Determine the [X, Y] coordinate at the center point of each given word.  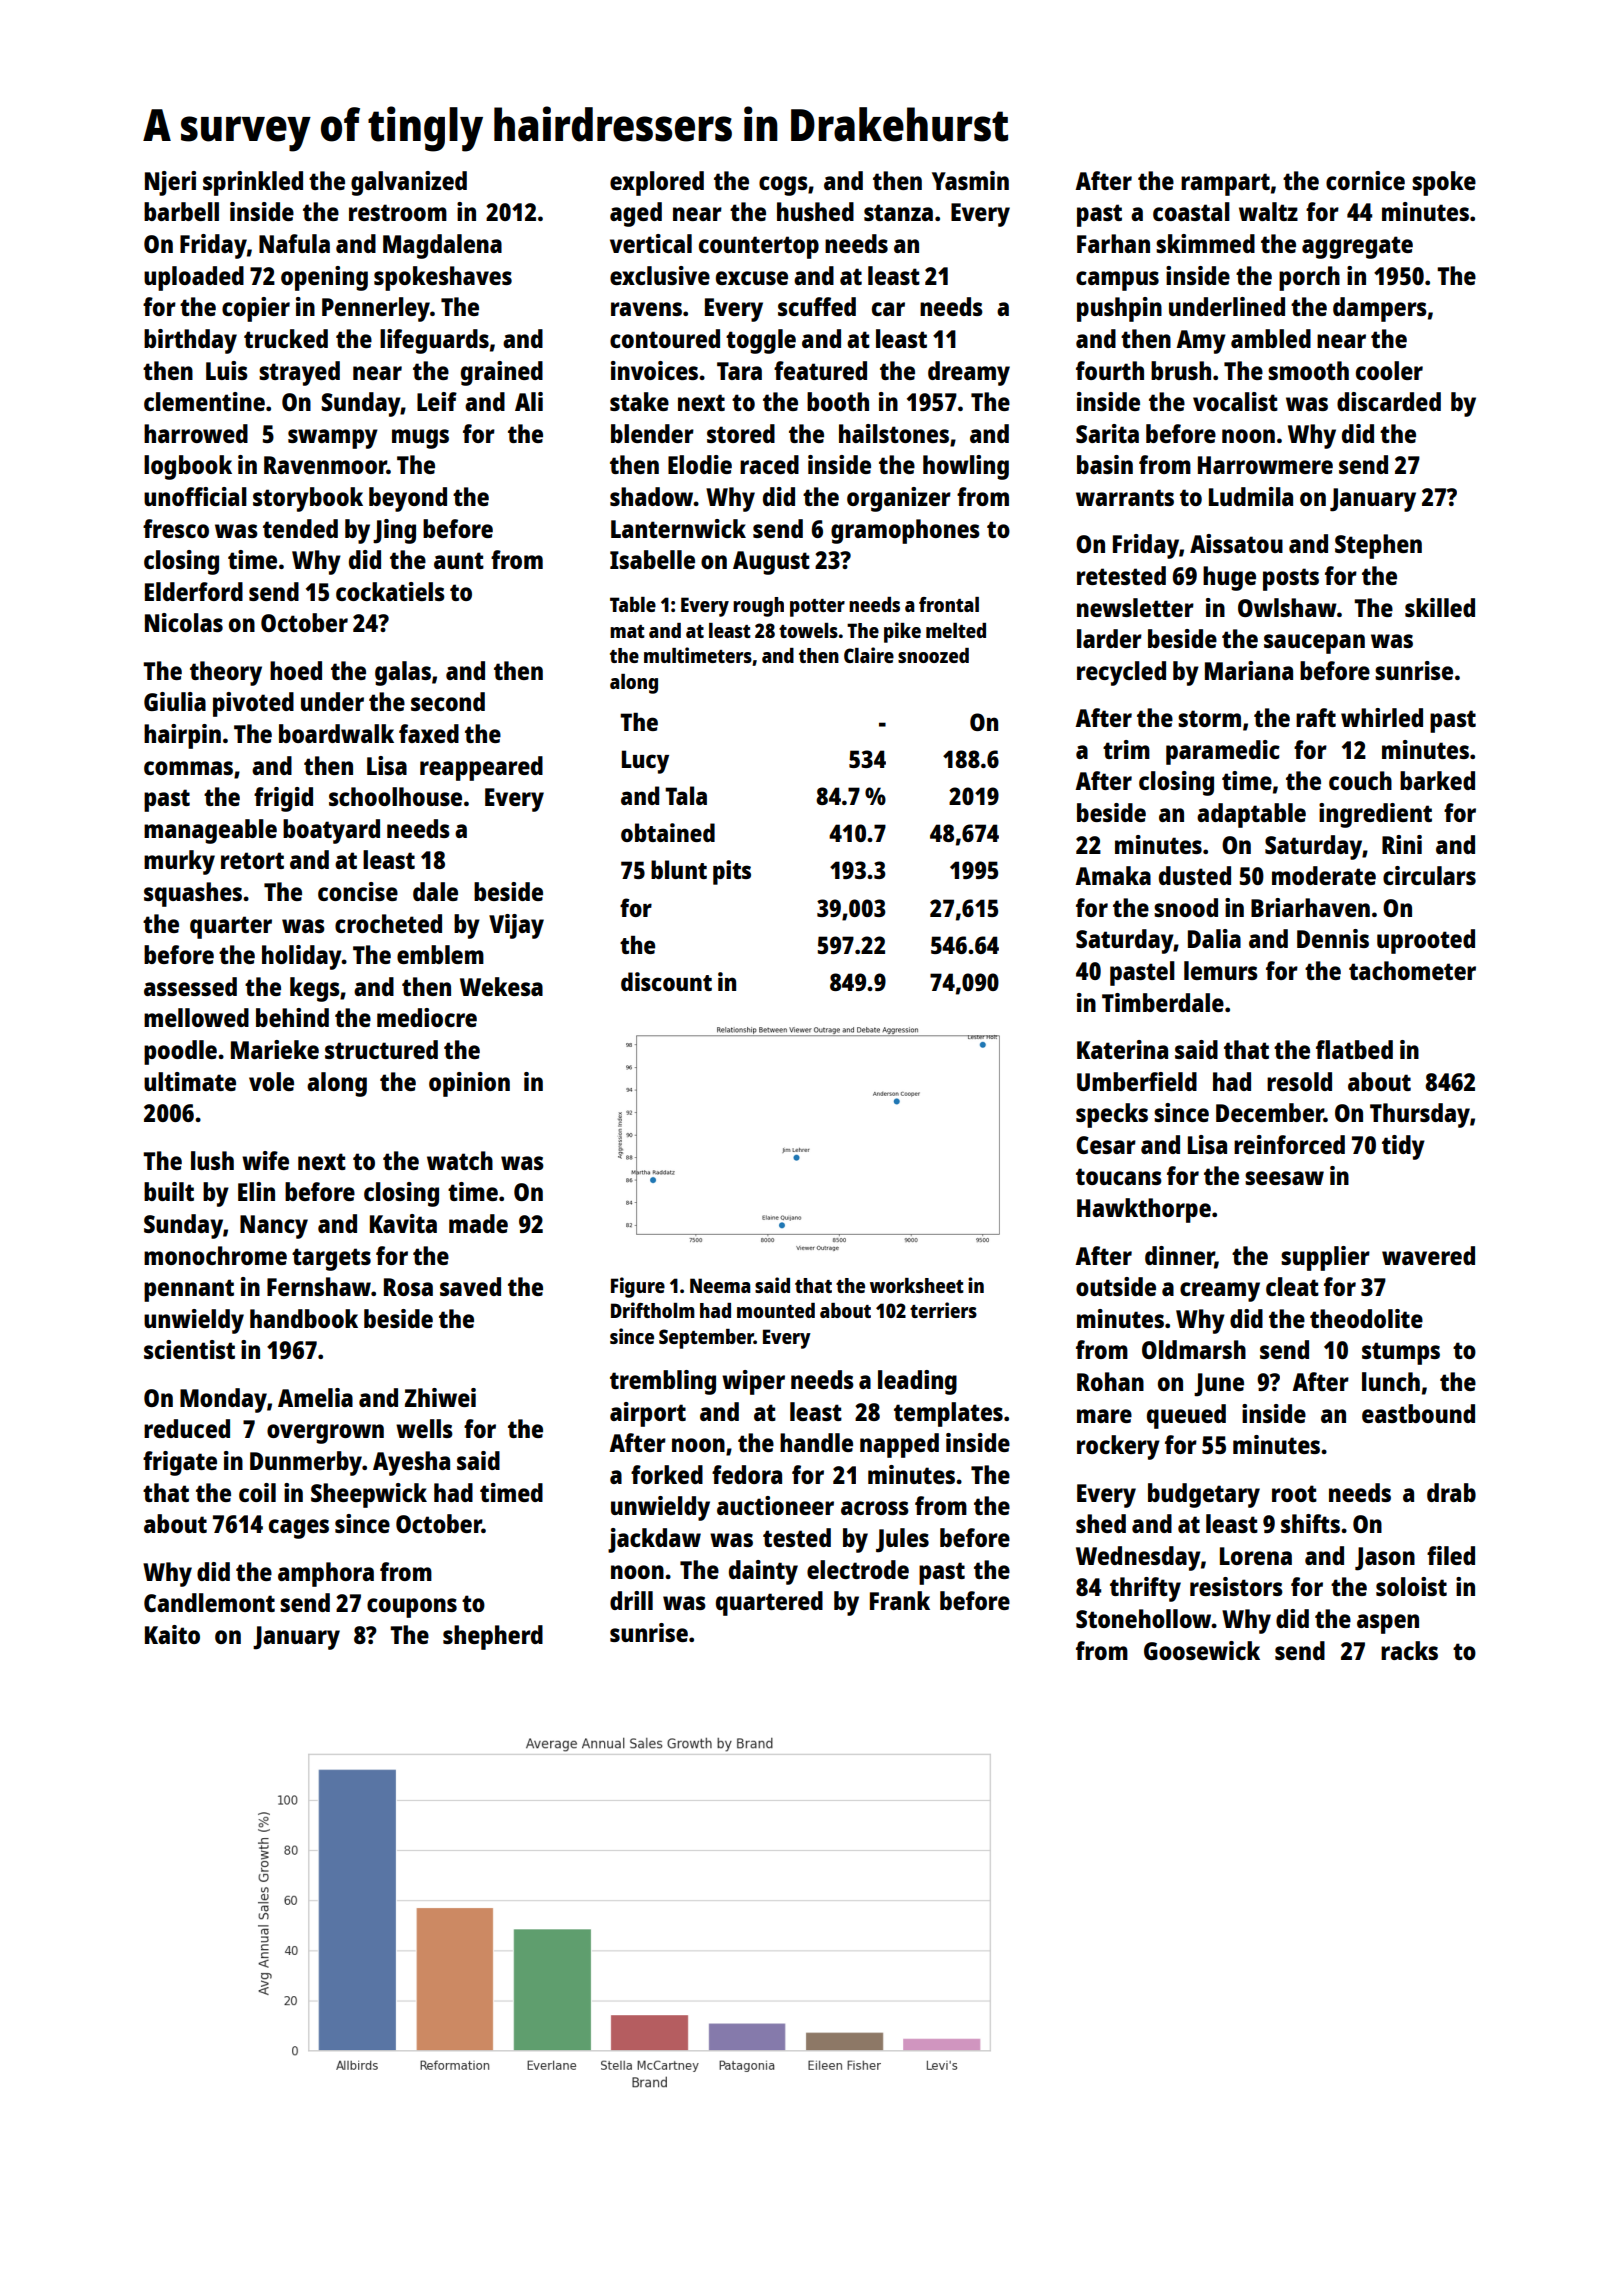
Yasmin [970, 180]
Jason [1385, 1559]
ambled [1271, 338]
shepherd [493, 1637]
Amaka [1113, 875]
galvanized [409, 183]
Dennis [1333, 938]
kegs [315, 989]
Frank [900, 1600]
